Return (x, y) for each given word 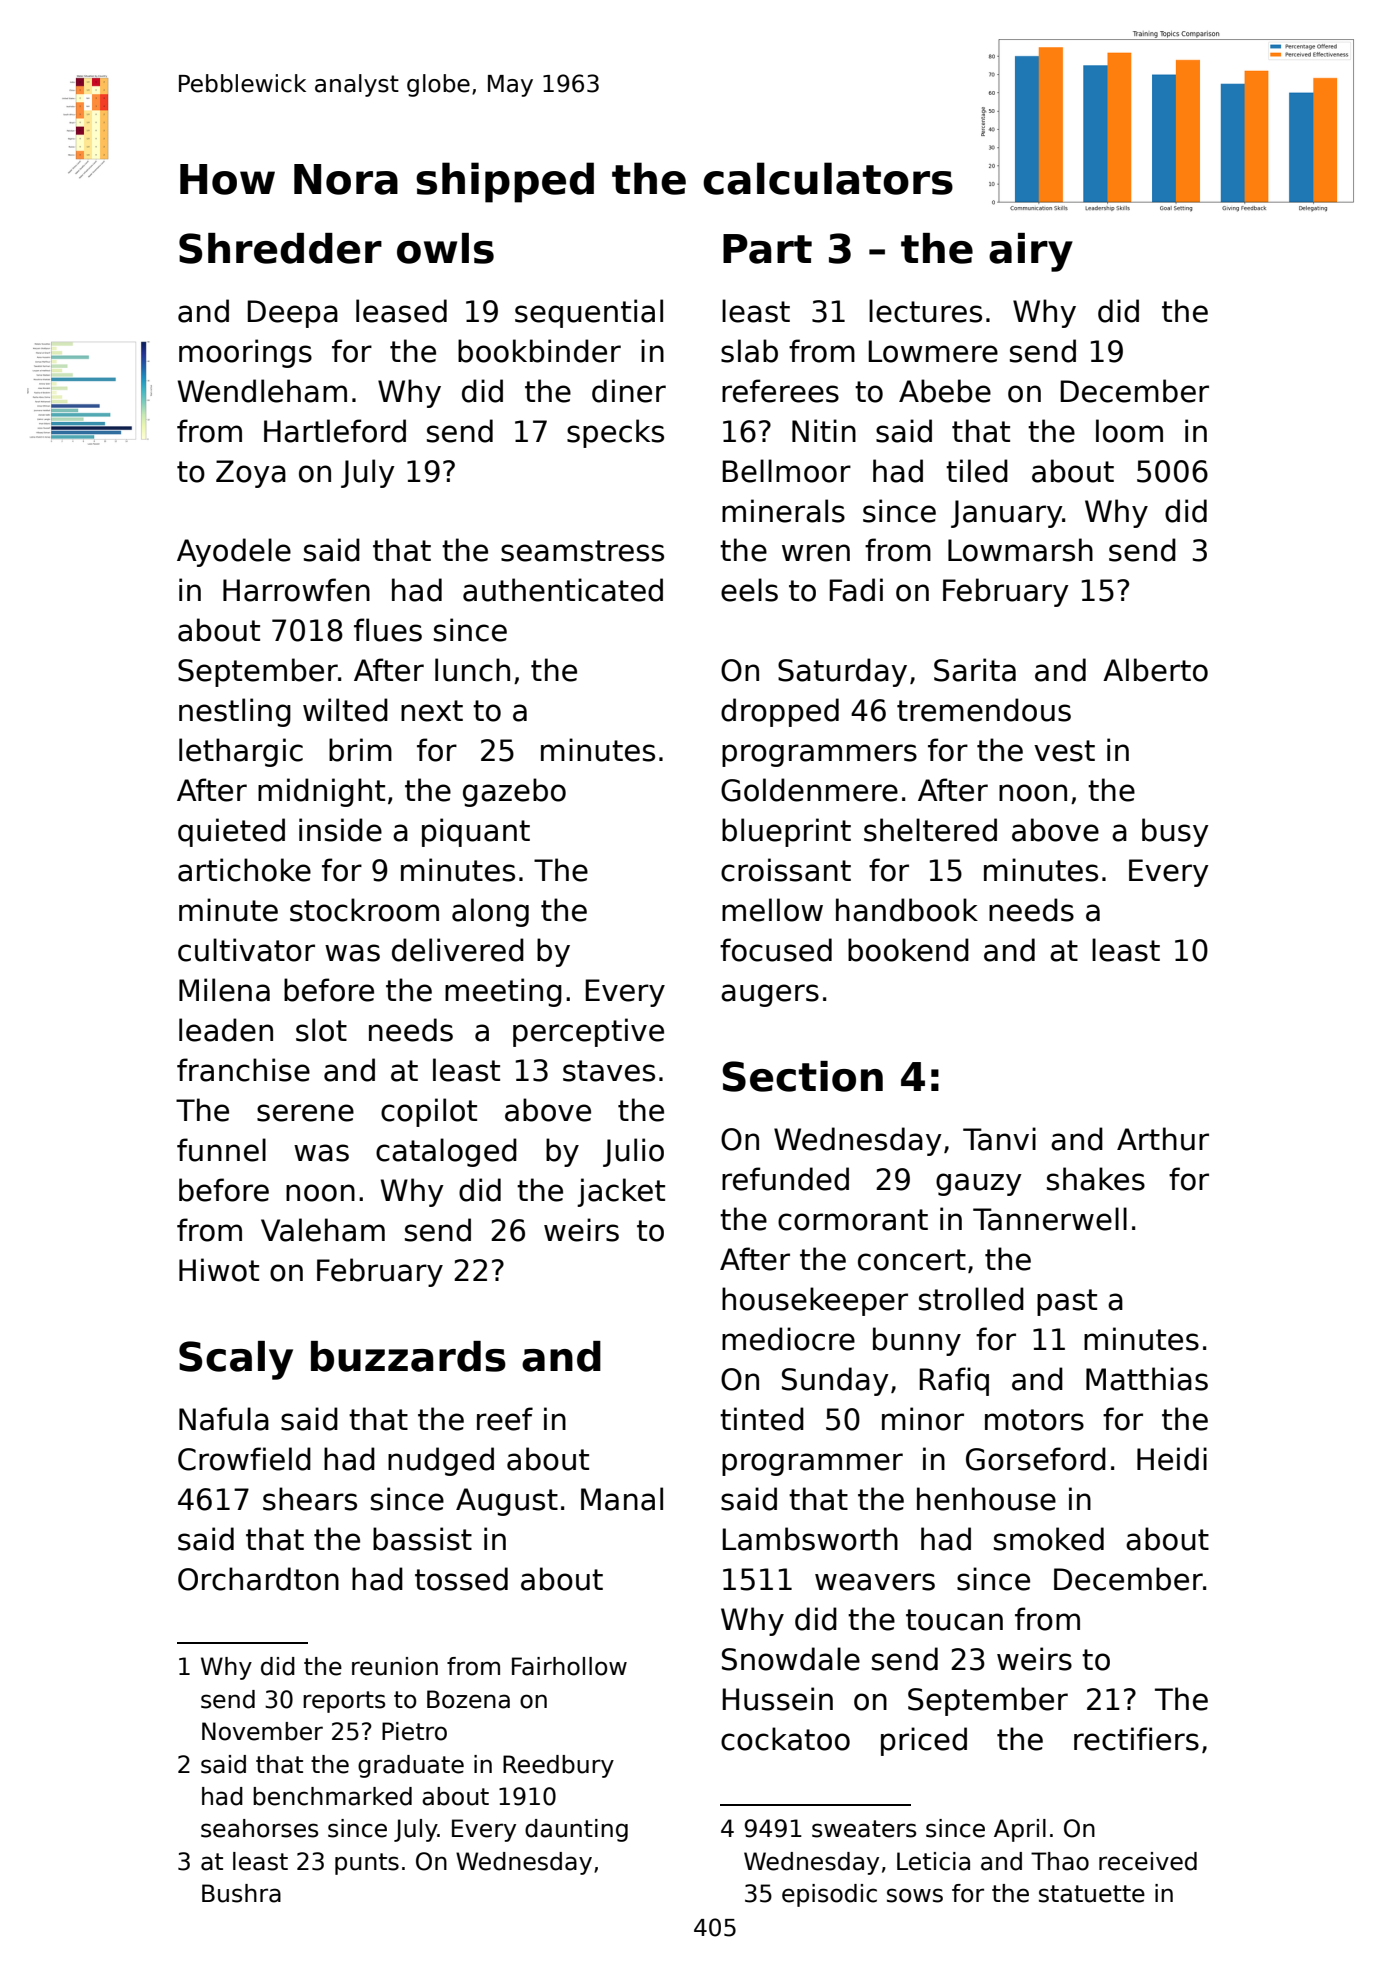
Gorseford (1036, 1459)
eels (749, 590)
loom (1129, 431)
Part (767, 249)
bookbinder (539, 351)
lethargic (241, 752)
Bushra (241, 1893)
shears (310, 1499)
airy (1031, 252)
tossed (461, 1579)
